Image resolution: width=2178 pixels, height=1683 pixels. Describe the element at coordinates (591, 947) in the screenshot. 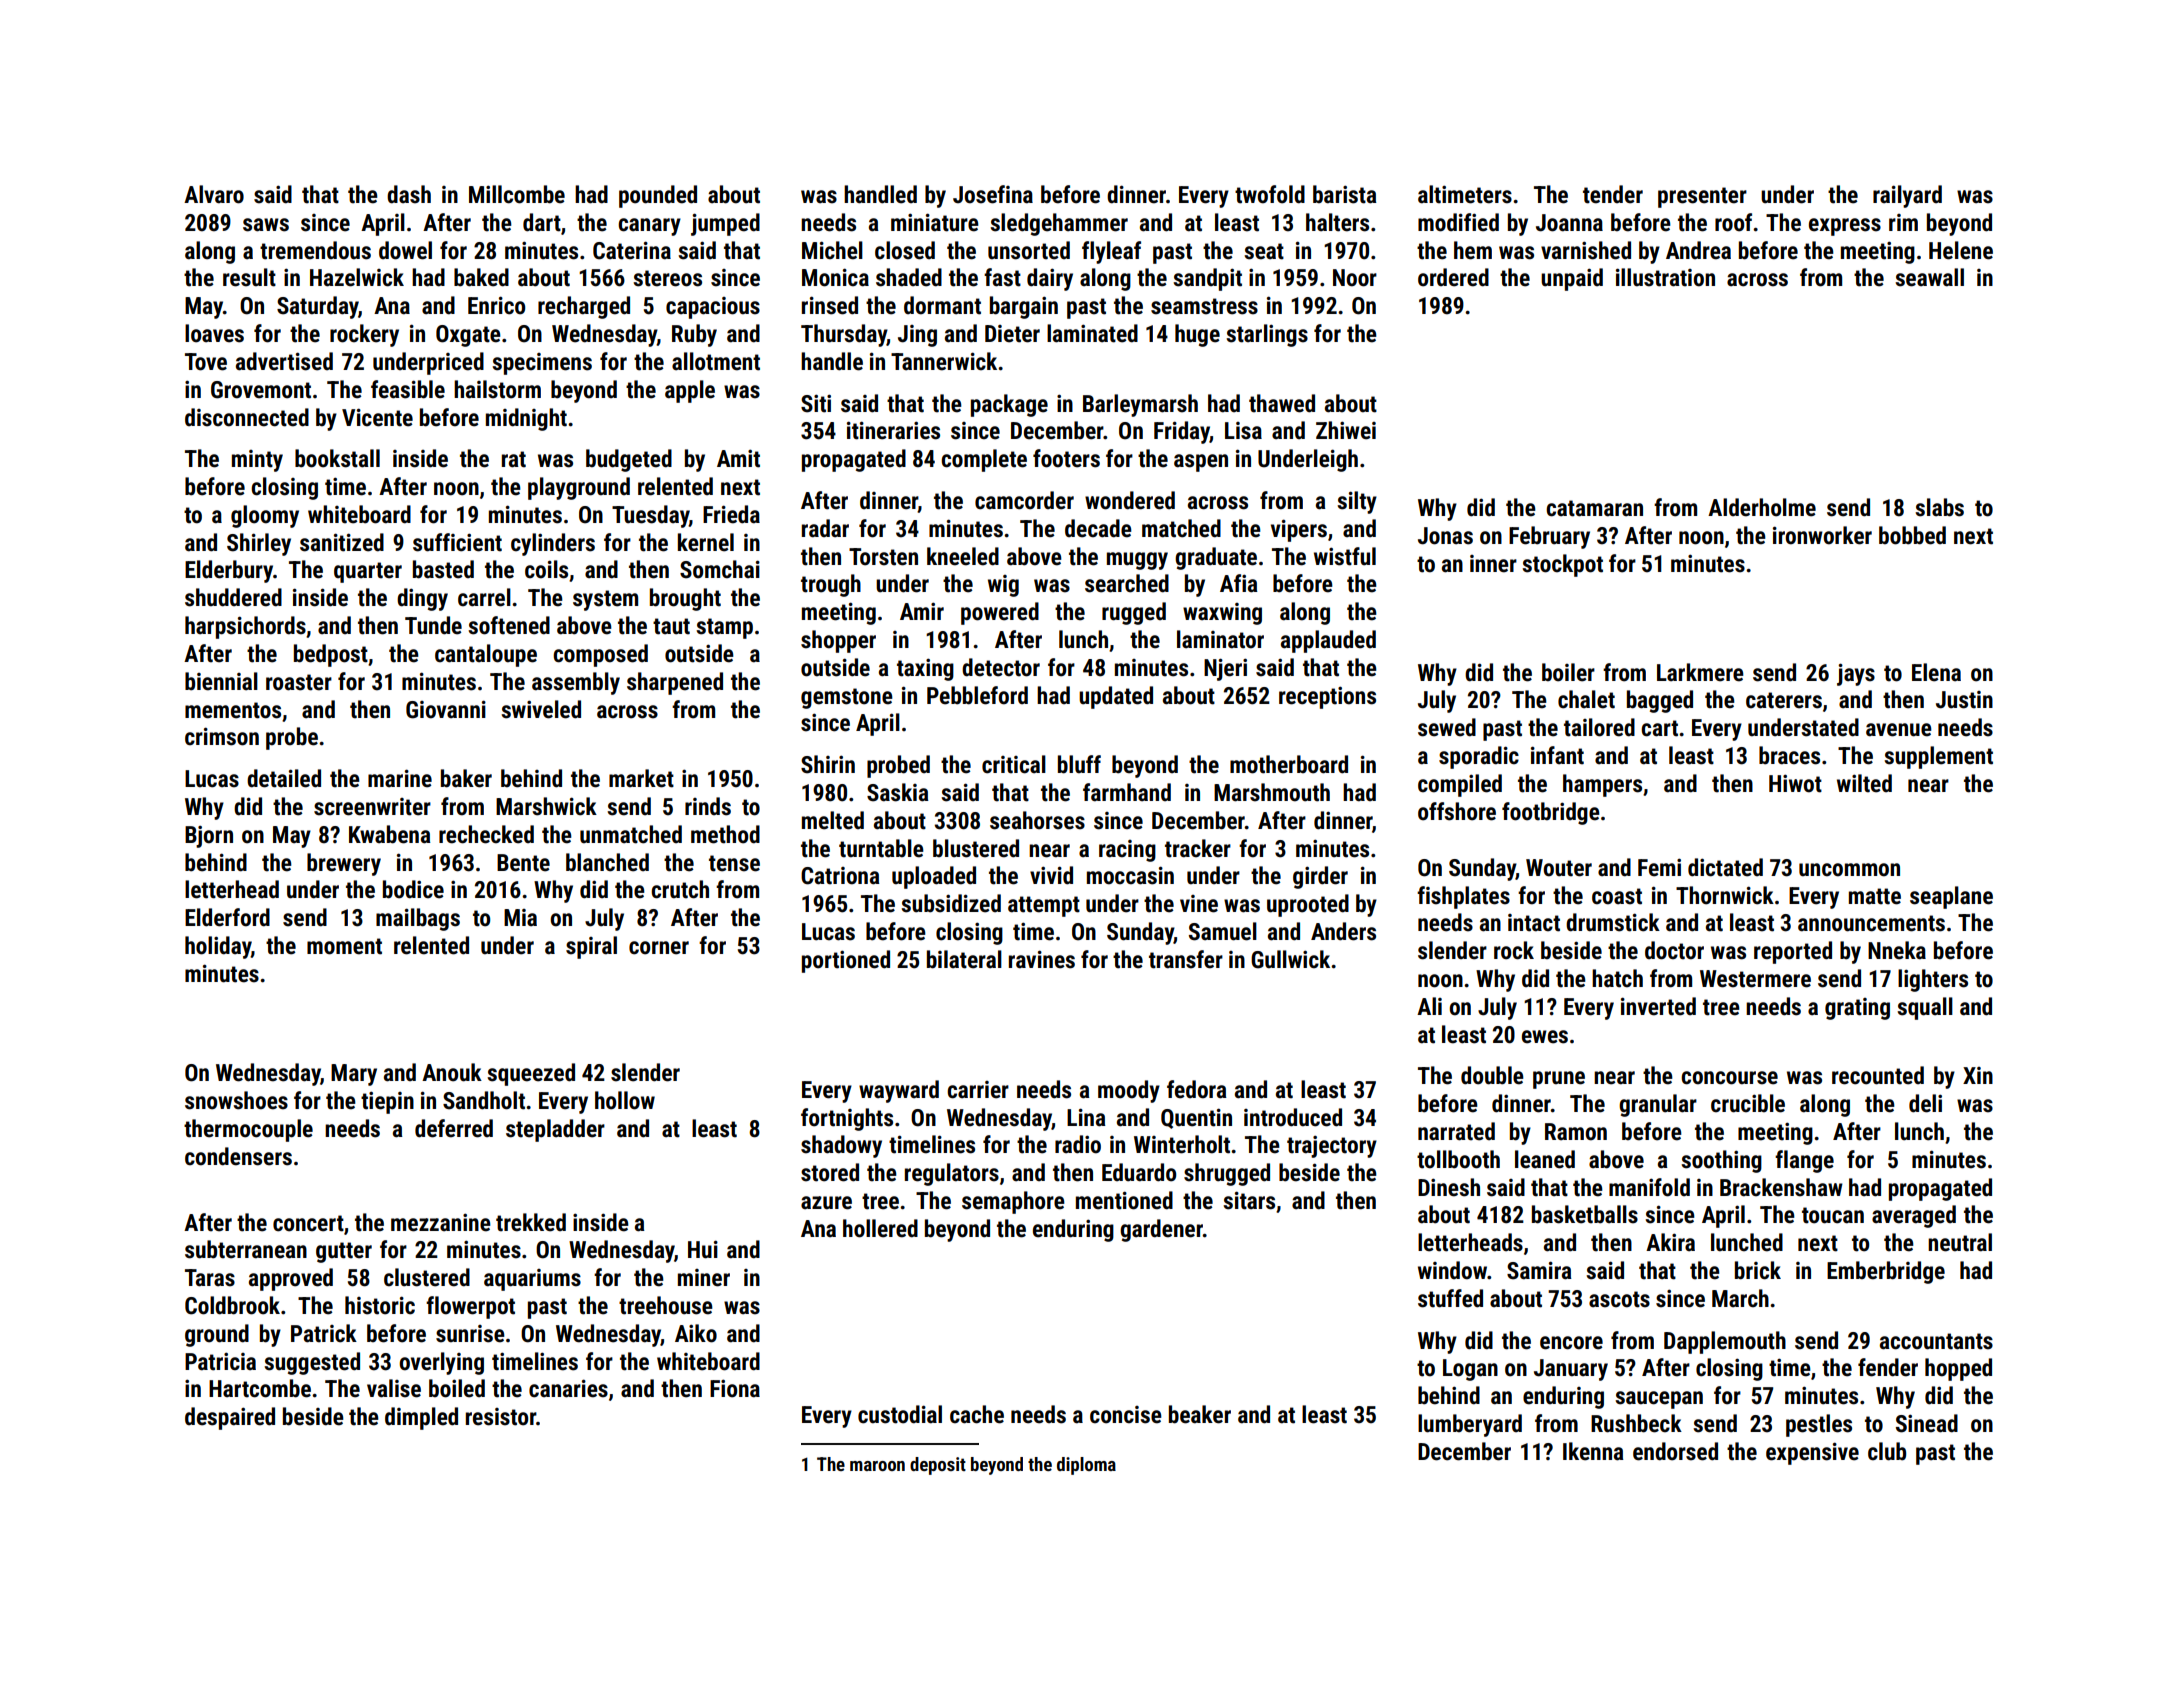

I see `spiral` at that location.
